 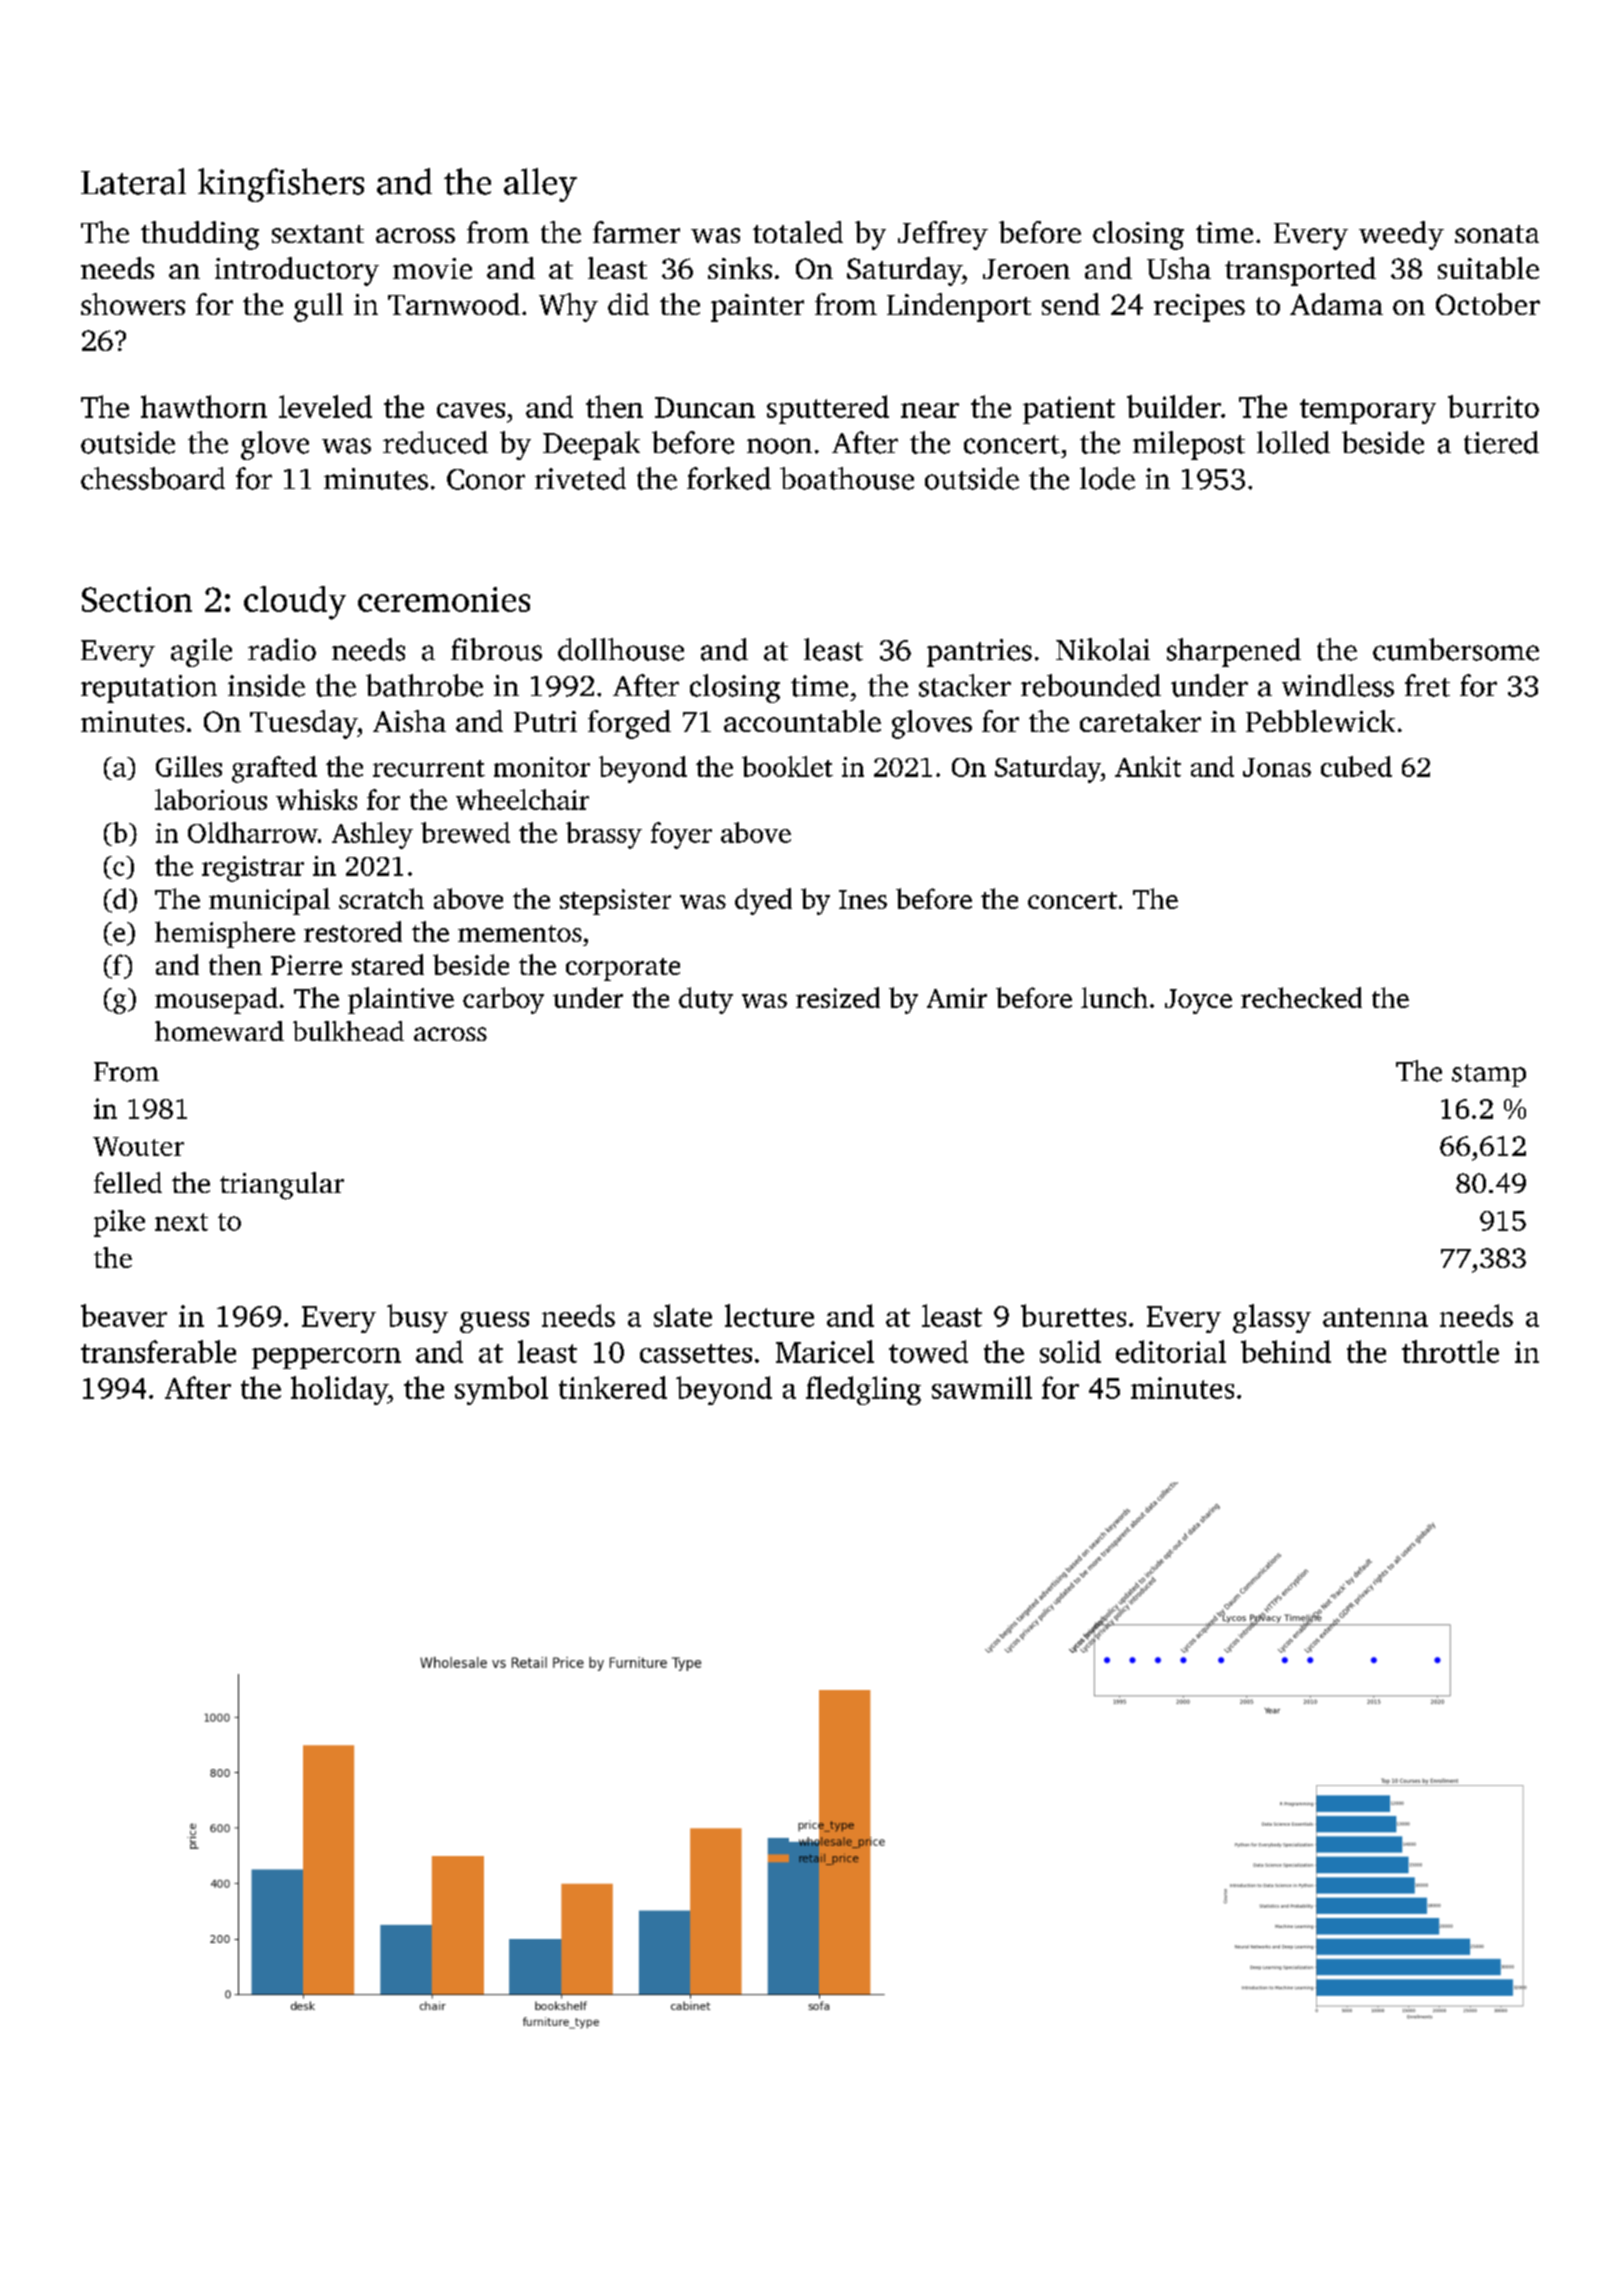 What do you see at coordinates (787, 766) in the image?
I see `booklet` at bounding box center [787, 766].
